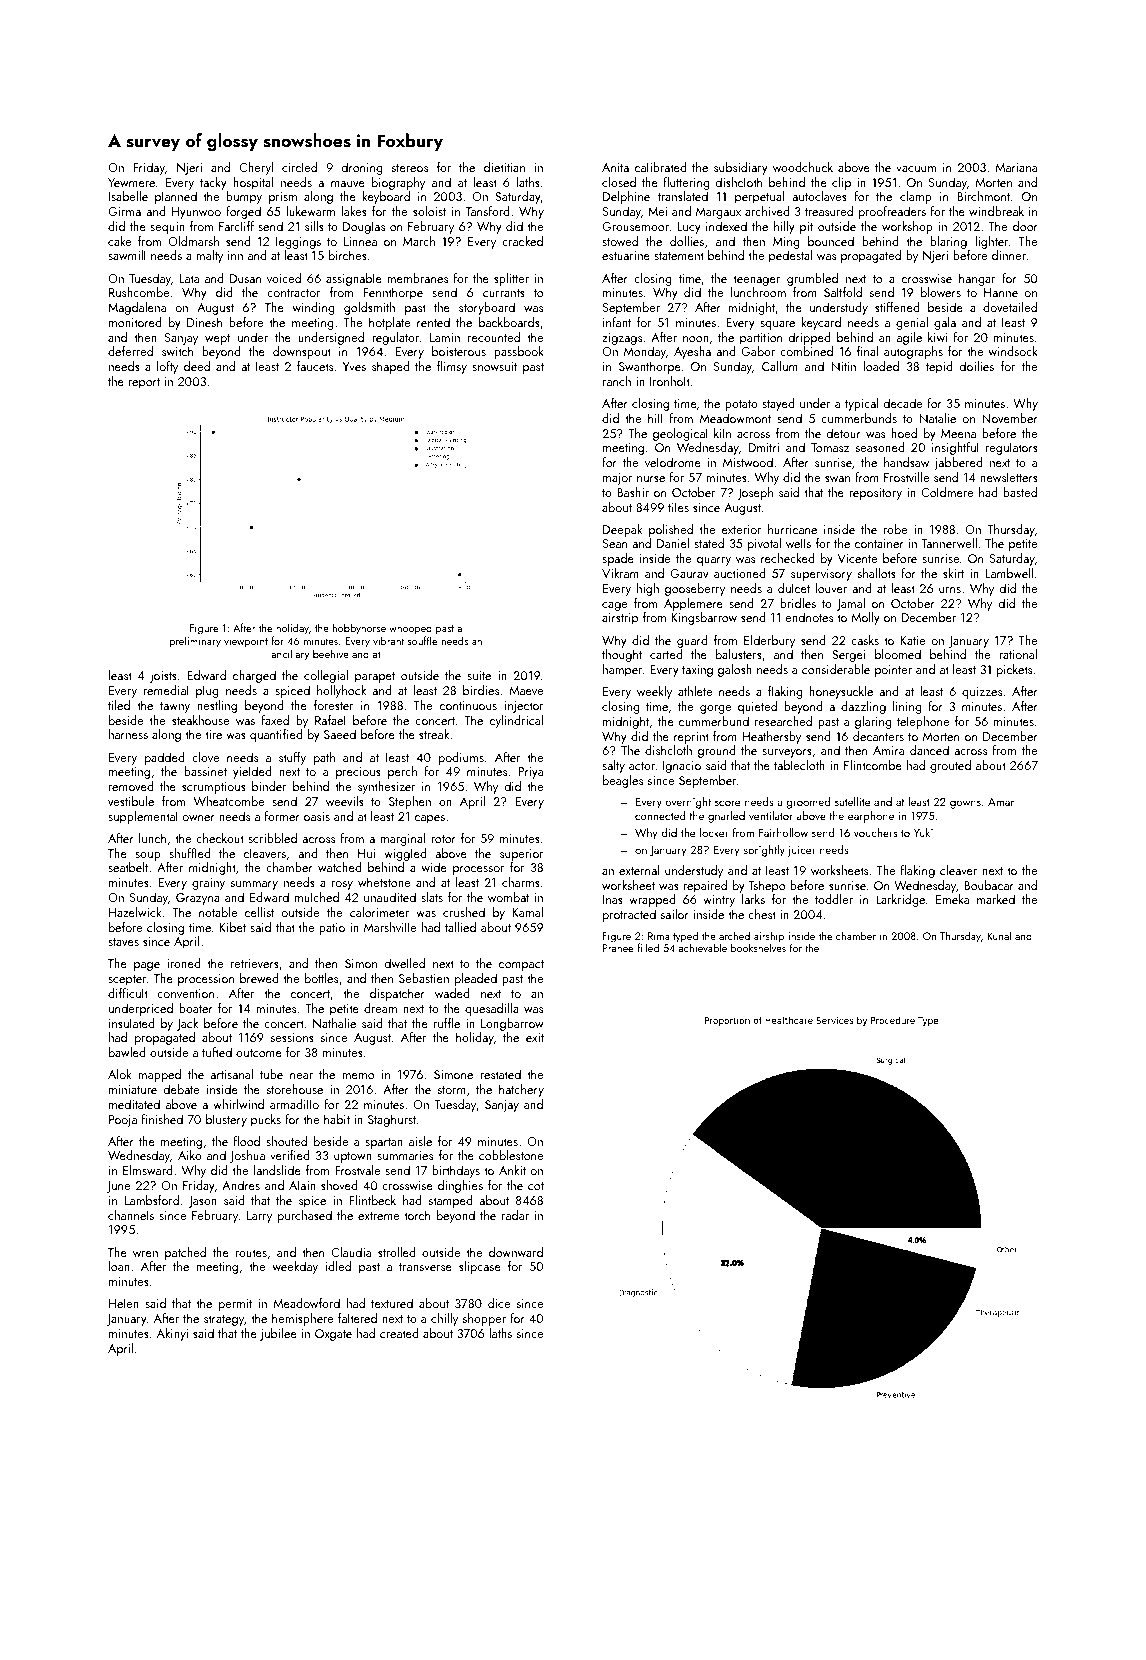 The image size is (1146, 1660). What do you see at coordinates (429, 211) in the image?
I see `soloist` at bounding box center [429, 211].
